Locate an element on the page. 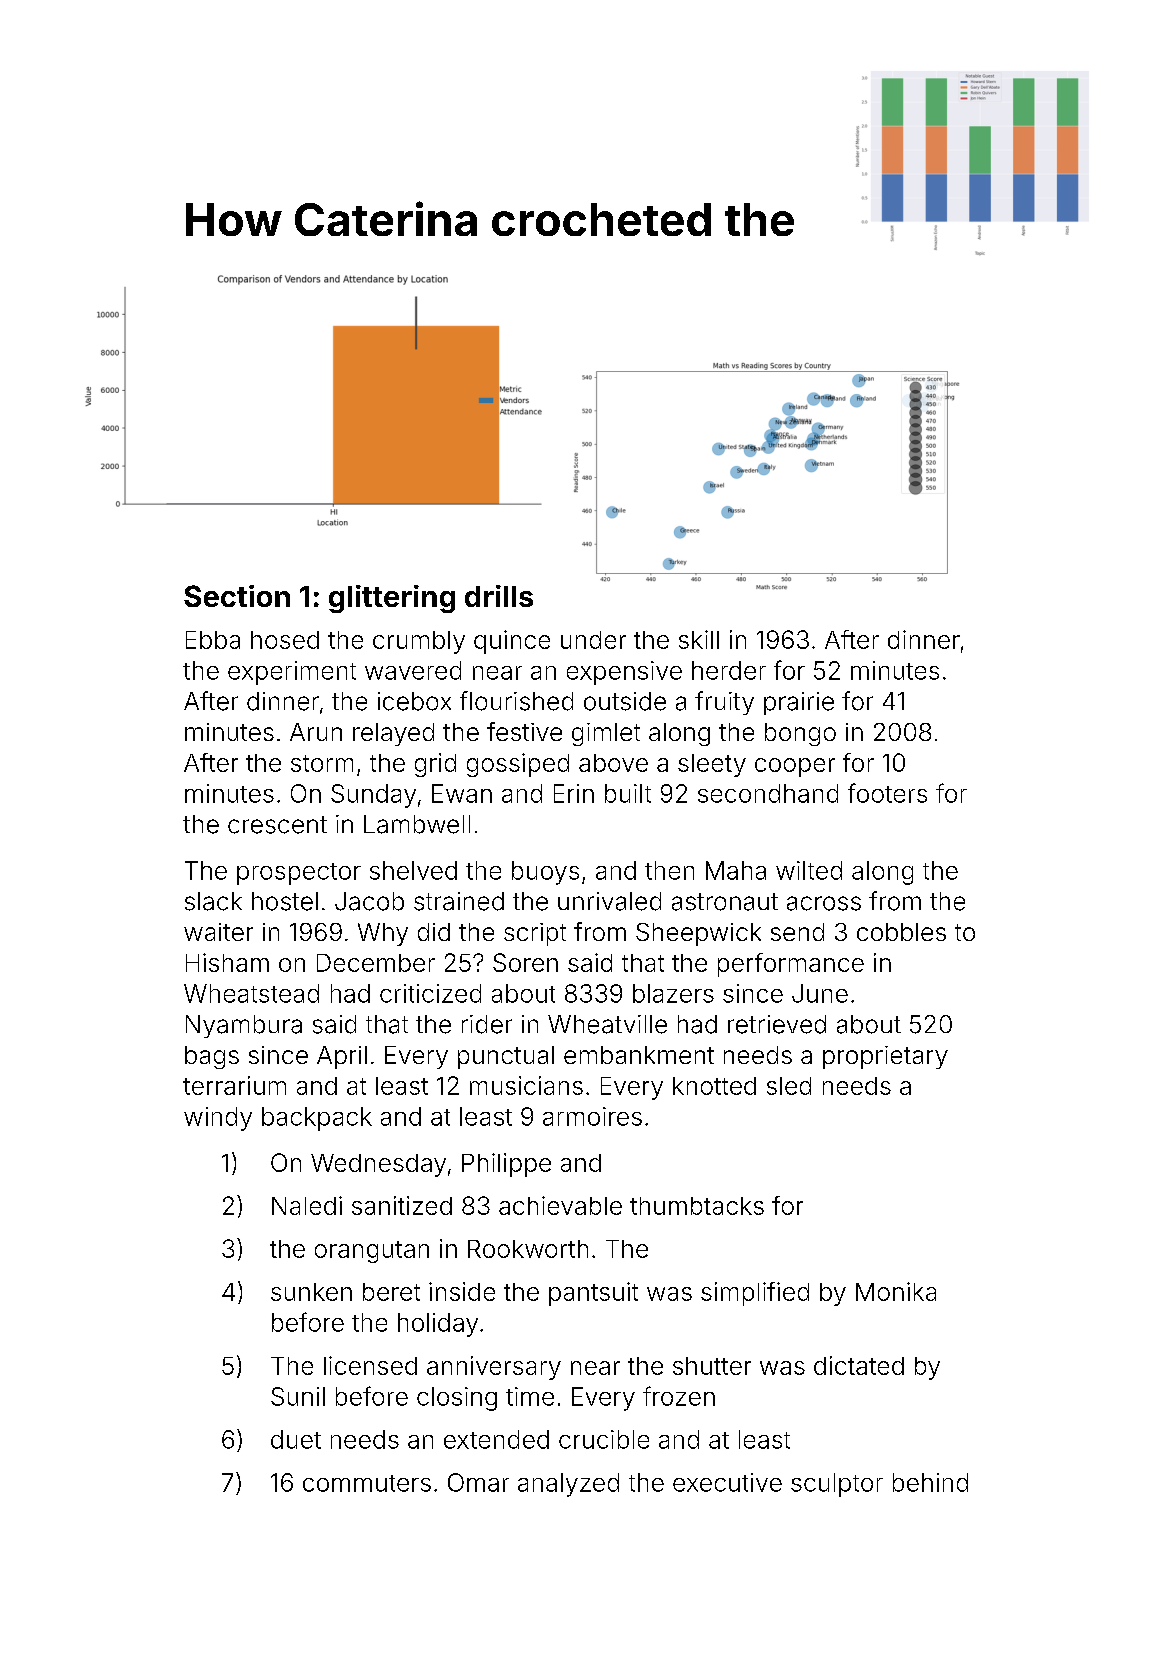  prairie is located at coordinates (799, 703).
